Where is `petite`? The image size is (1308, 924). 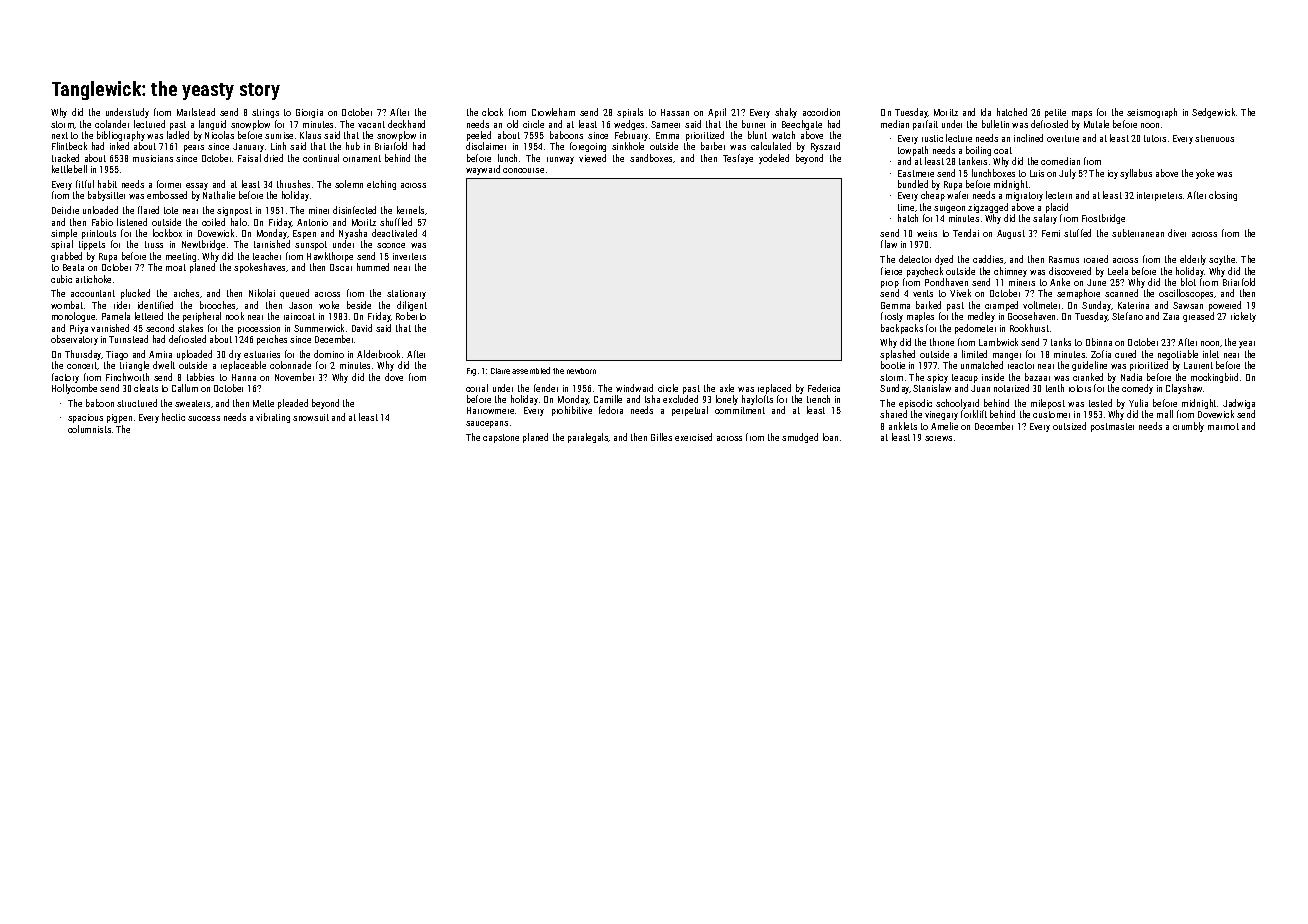 petite is located at coordinates (1055, 113).
